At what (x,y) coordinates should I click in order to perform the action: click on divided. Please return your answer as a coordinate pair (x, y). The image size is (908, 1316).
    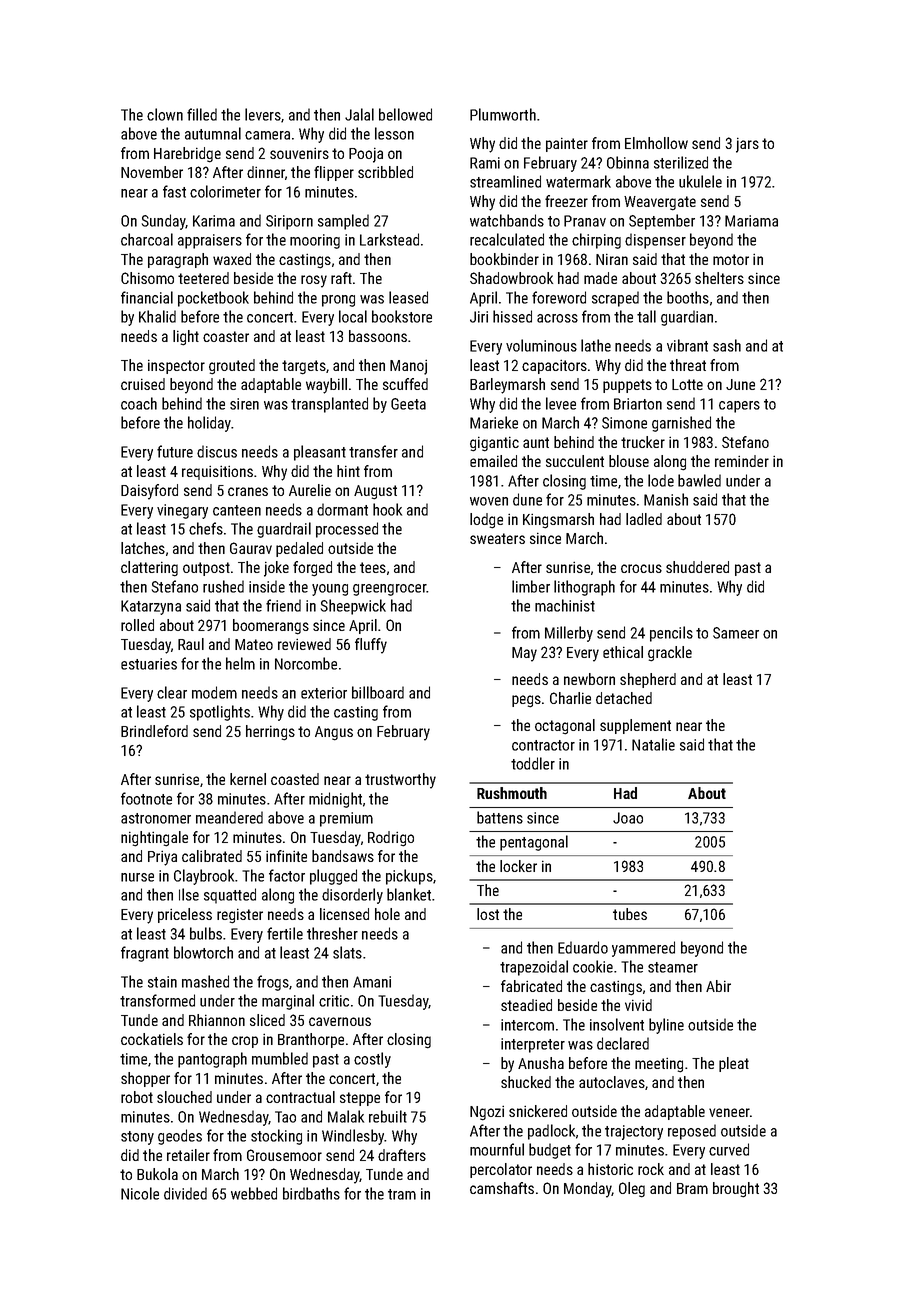
    Looking at the image, I should click on (185, 1193).
